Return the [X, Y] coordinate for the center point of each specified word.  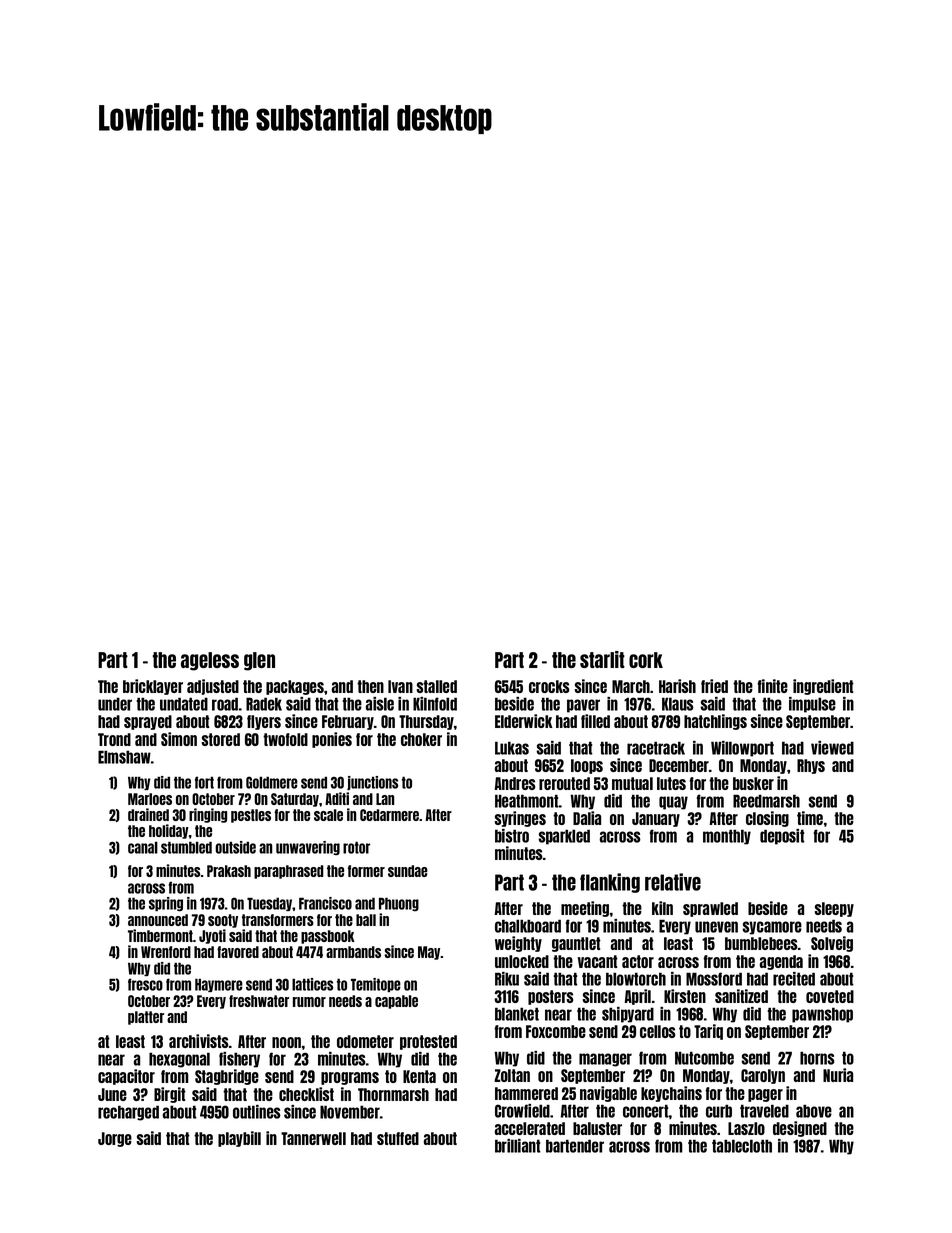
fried [714, 686]
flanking [610, 883]
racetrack [656, 748]
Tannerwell [313, 1138]
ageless [210, 661]
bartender [575, 1146]
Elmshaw [124, 757]
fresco [145, 984]
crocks [549, 686]
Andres [515, 783]
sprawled [710, 909]
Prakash [229, 871]
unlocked [522, 961]
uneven [716, 927]
